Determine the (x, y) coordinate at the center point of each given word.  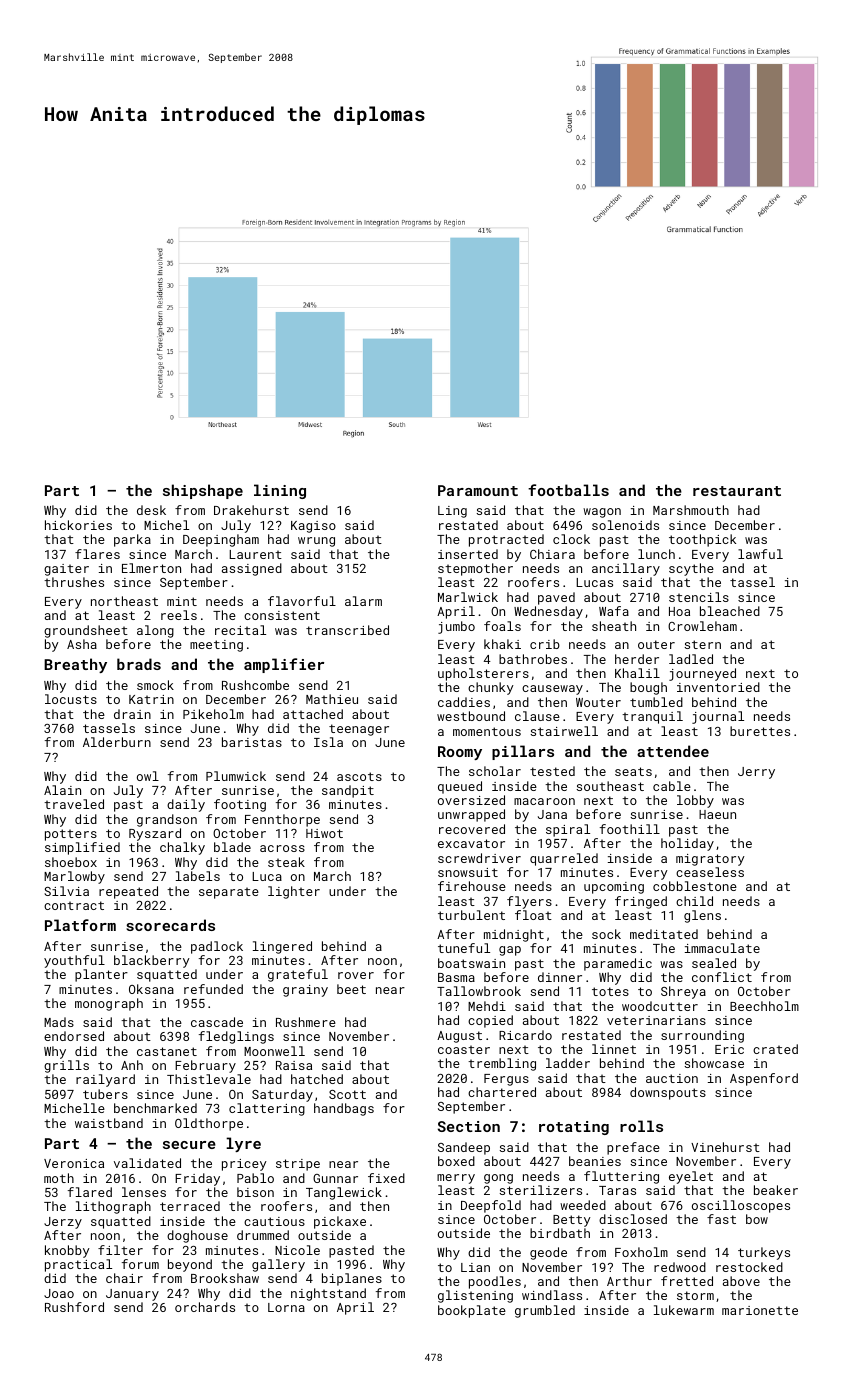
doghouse (197, 1236)
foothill (630, 829)
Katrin (151, 699)
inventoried (718, 687)
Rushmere (306, 1022)
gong (498, 1179)
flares (97, 554)
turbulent (471, 915)
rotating (574, 1128)
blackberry (152, 961)
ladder (568, 1063)
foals (502, 626)
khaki (502, 644)
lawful (760, 554)
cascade (217, 1022)
